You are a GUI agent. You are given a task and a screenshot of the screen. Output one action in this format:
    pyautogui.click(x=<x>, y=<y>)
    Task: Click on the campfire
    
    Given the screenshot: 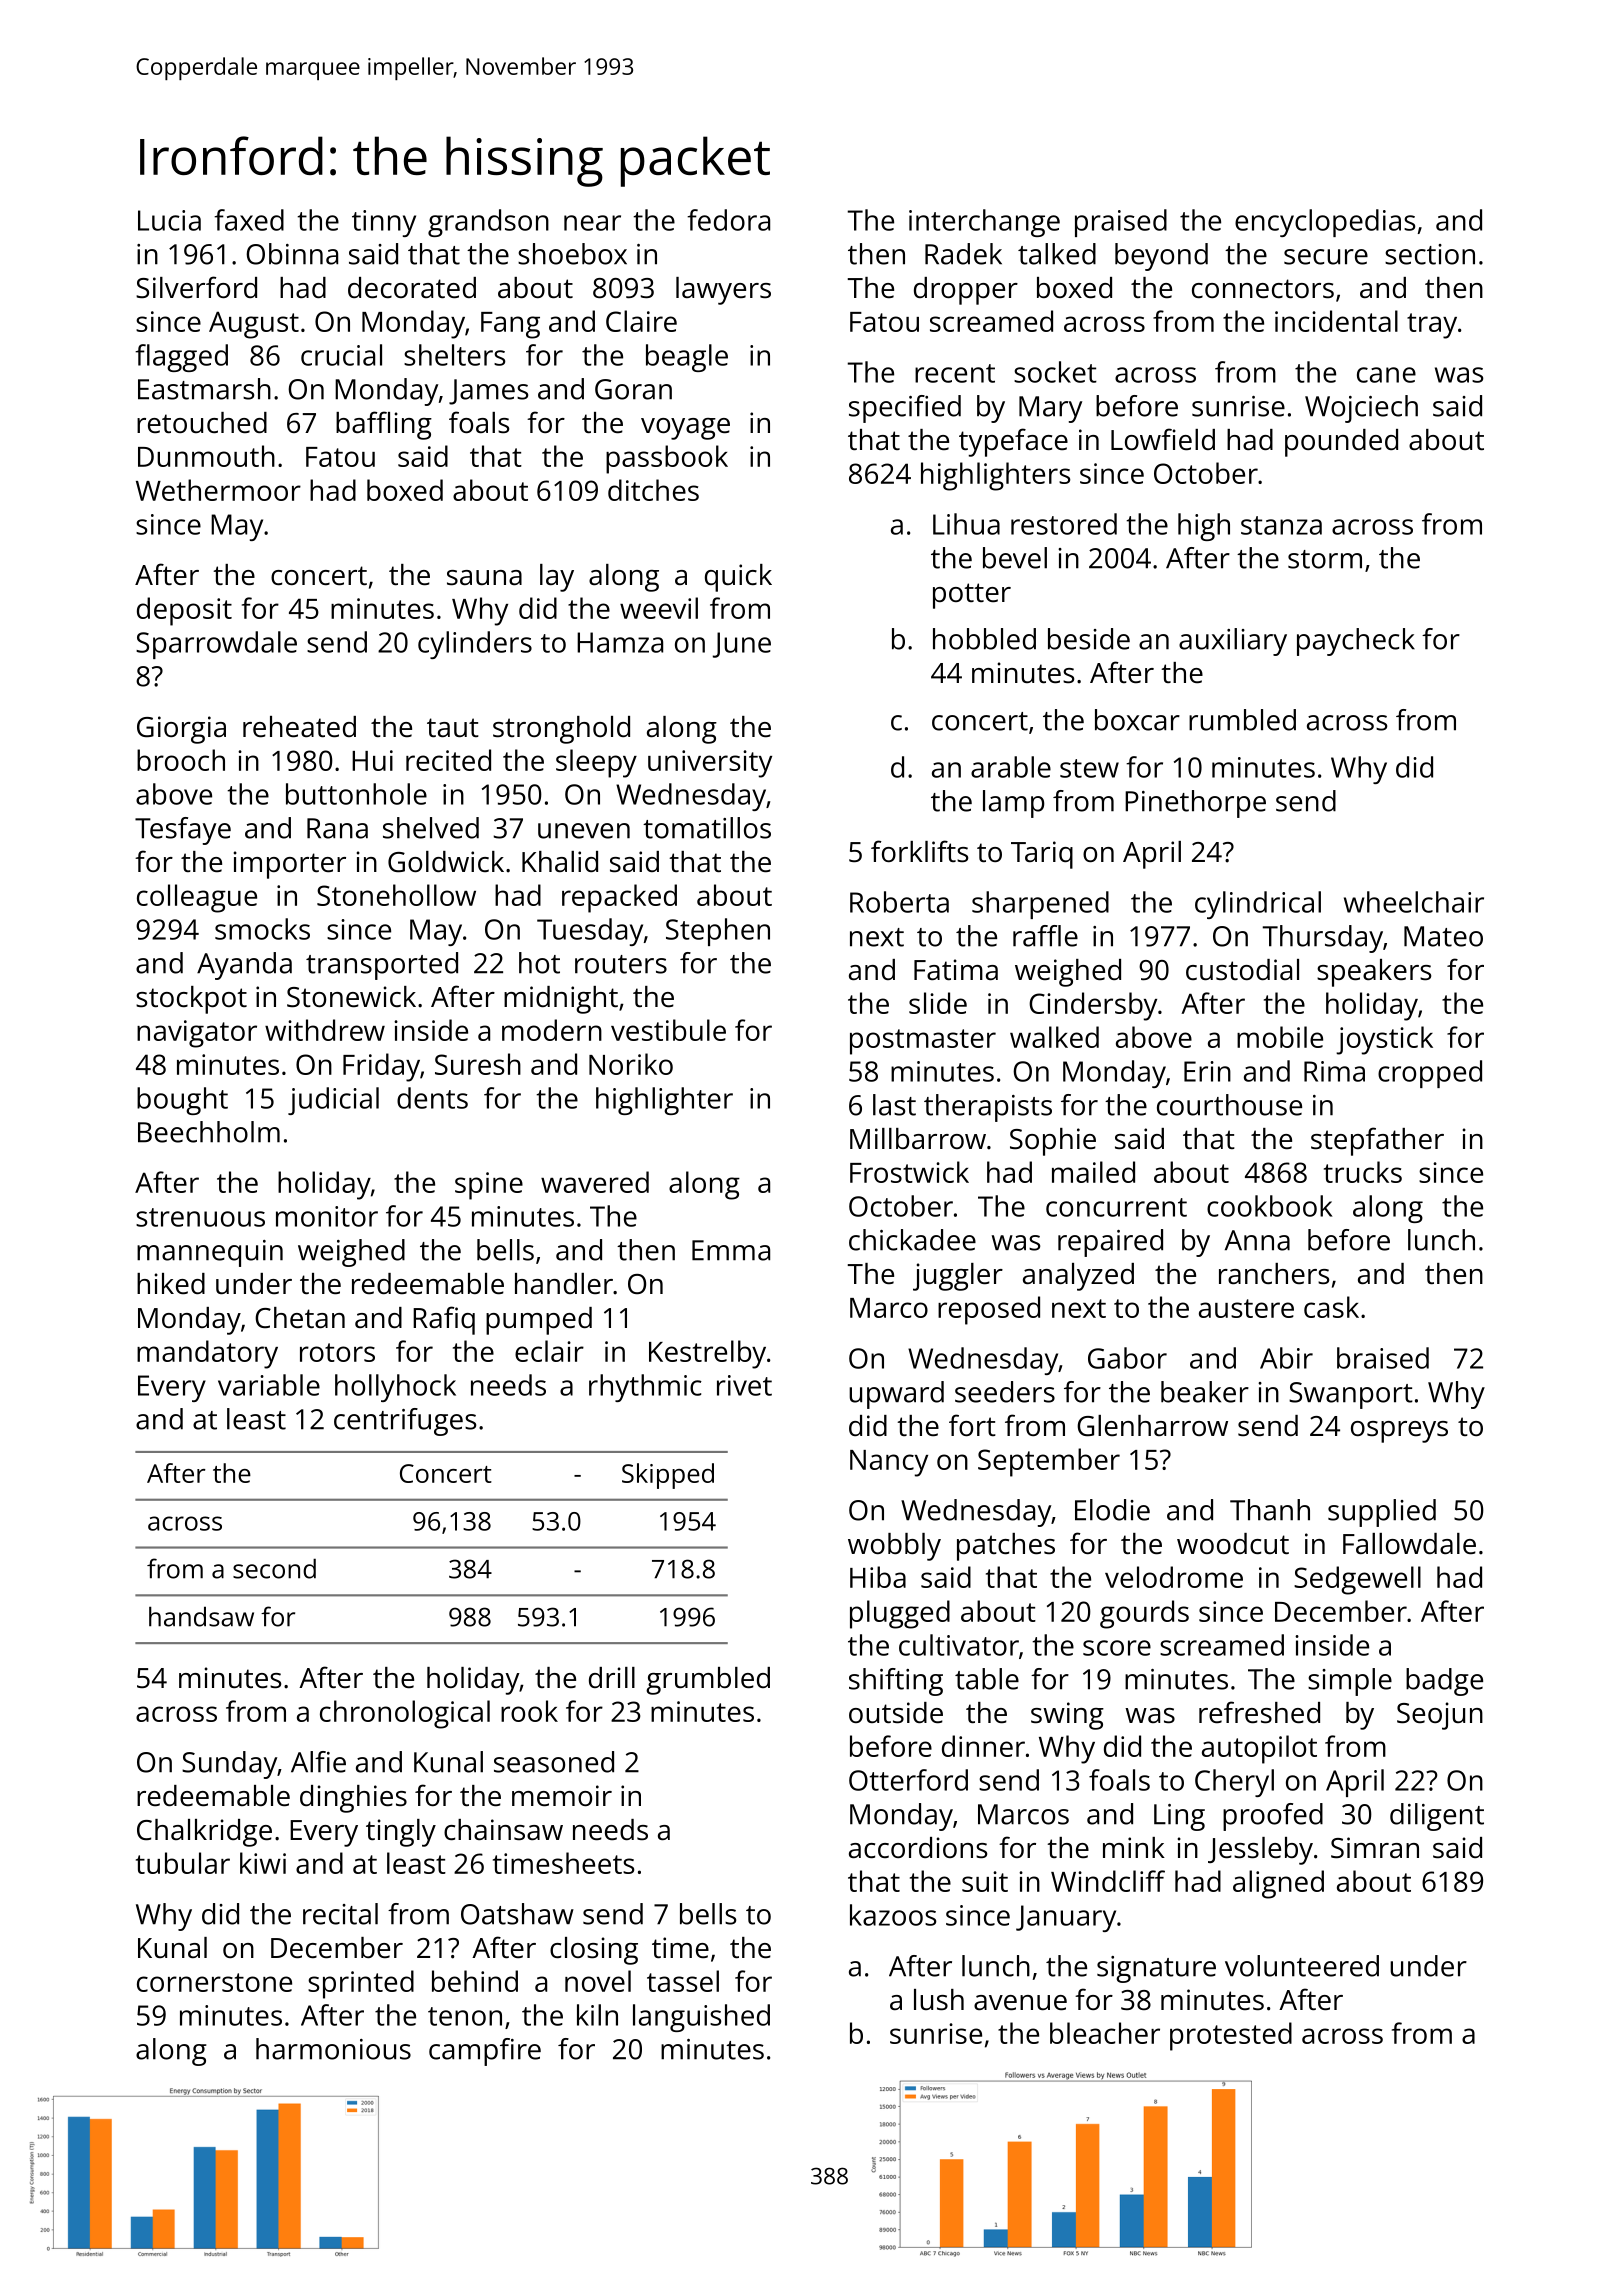 What is the action you would take?
    pyautogui.click(x=485, y=2052)
